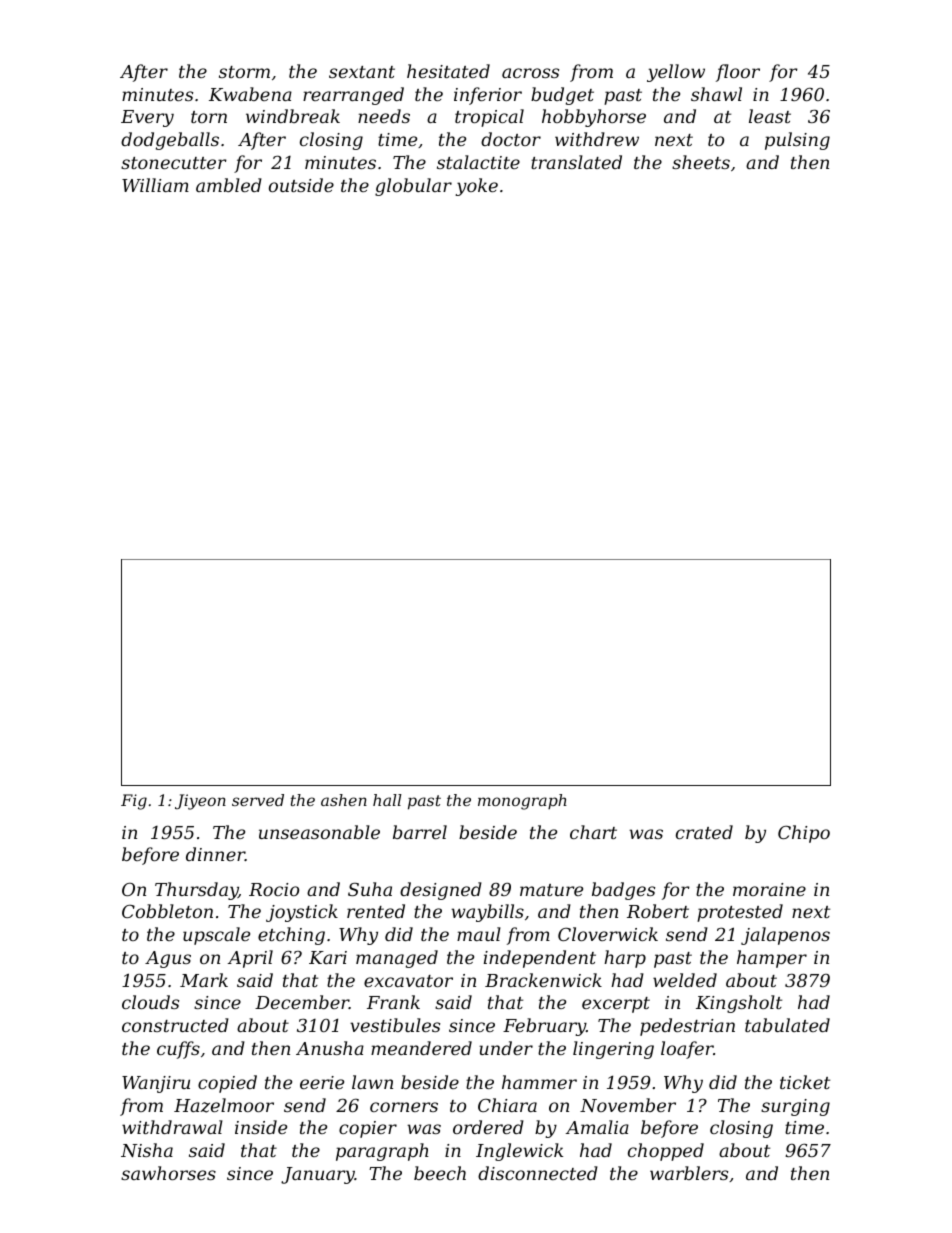  Describe the element at coordinates (244, 72) in the screenshot. I see `storm` at that location.
